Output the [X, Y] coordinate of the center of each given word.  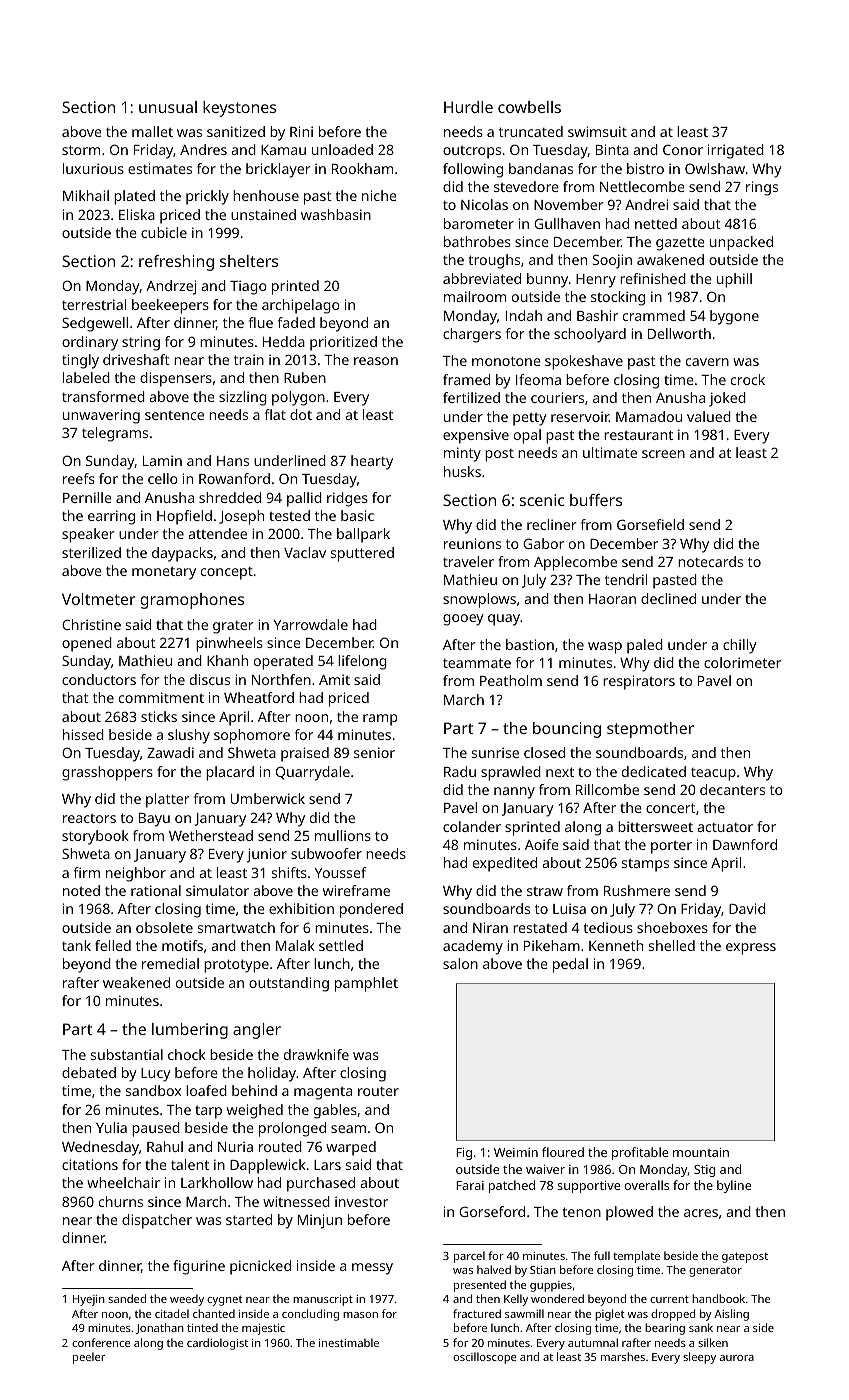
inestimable [349, 1342]
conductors [99, 679]
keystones [239, 109]
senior [374, 752]
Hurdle [468, 107]
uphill [734, 280]
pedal [570, 965]
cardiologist [217, 1344]
